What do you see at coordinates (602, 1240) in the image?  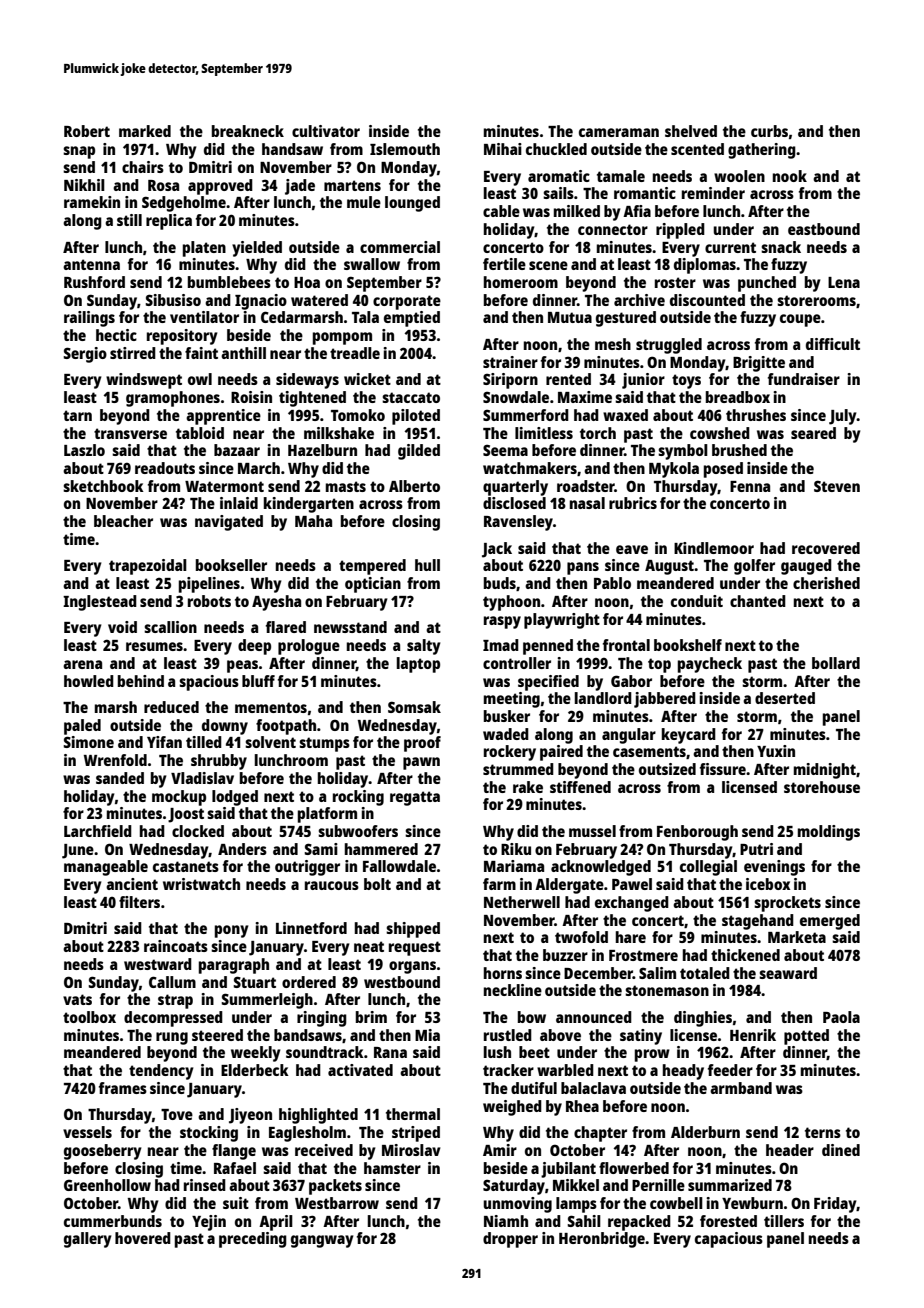 I see `Heronbridge` at bounding box center [602, 1240].
